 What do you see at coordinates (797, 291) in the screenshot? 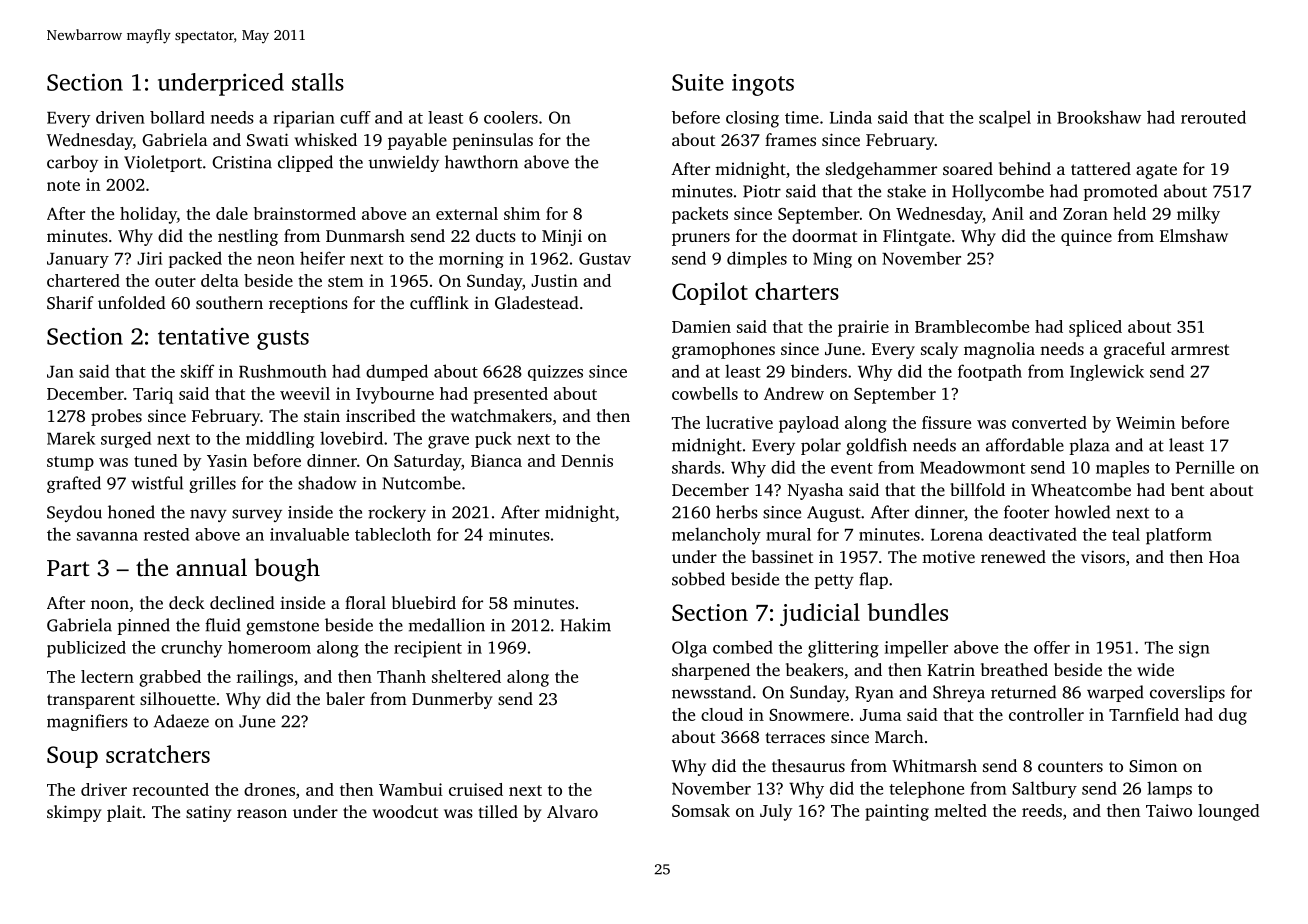
I see `charters` at bounding box center [797, 291].
